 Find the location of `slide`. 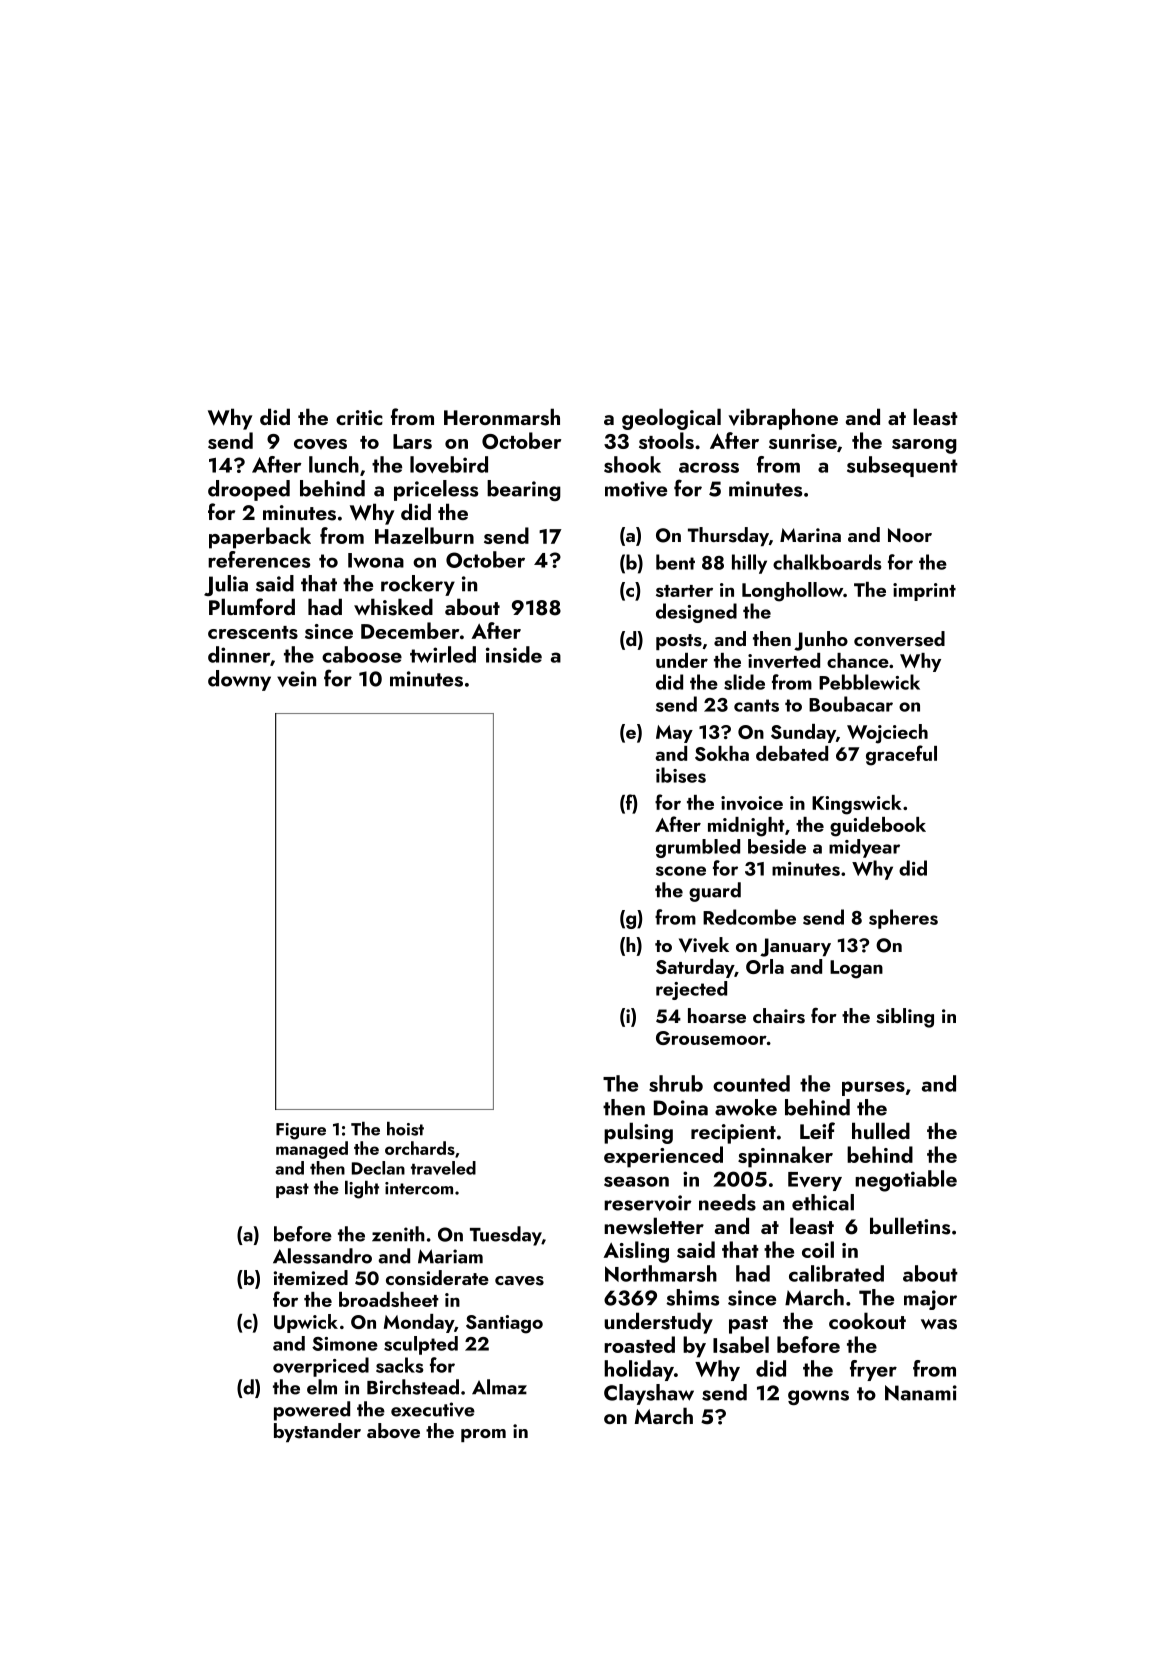

slide is located at coordinates (744, 682).
